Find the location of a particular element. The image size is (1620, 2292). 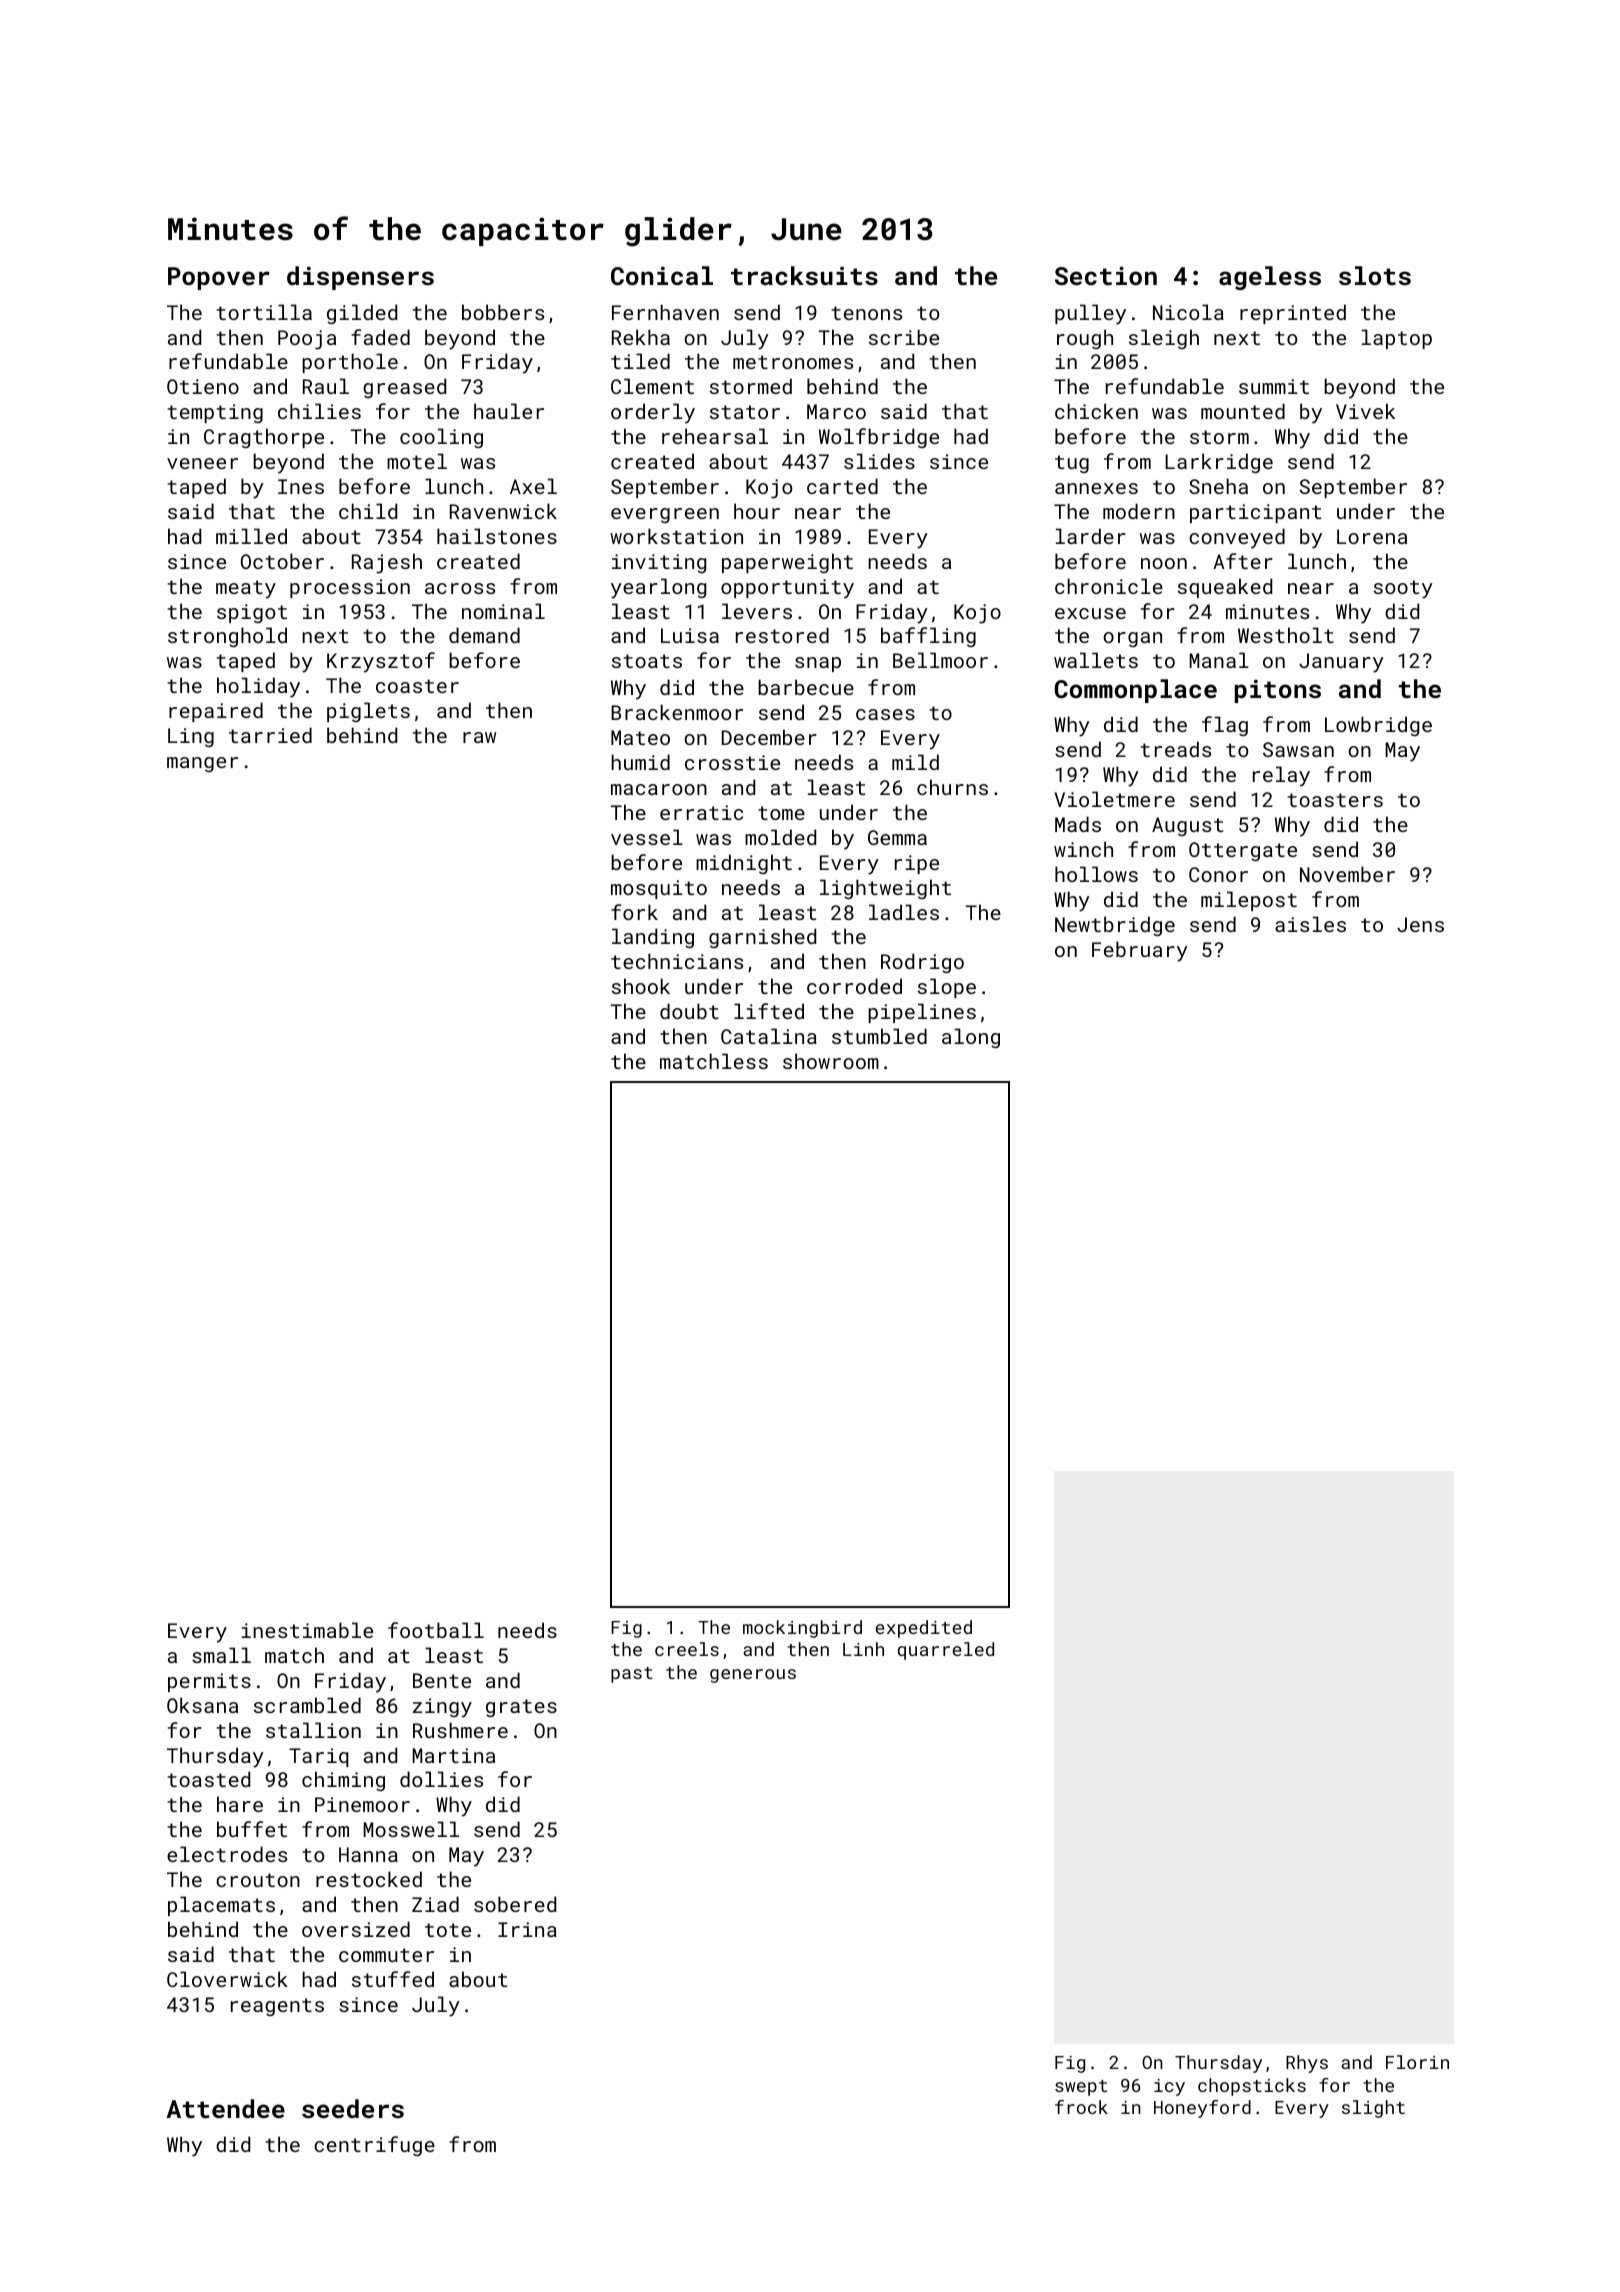

restored is located at coordinates (782, 635).
